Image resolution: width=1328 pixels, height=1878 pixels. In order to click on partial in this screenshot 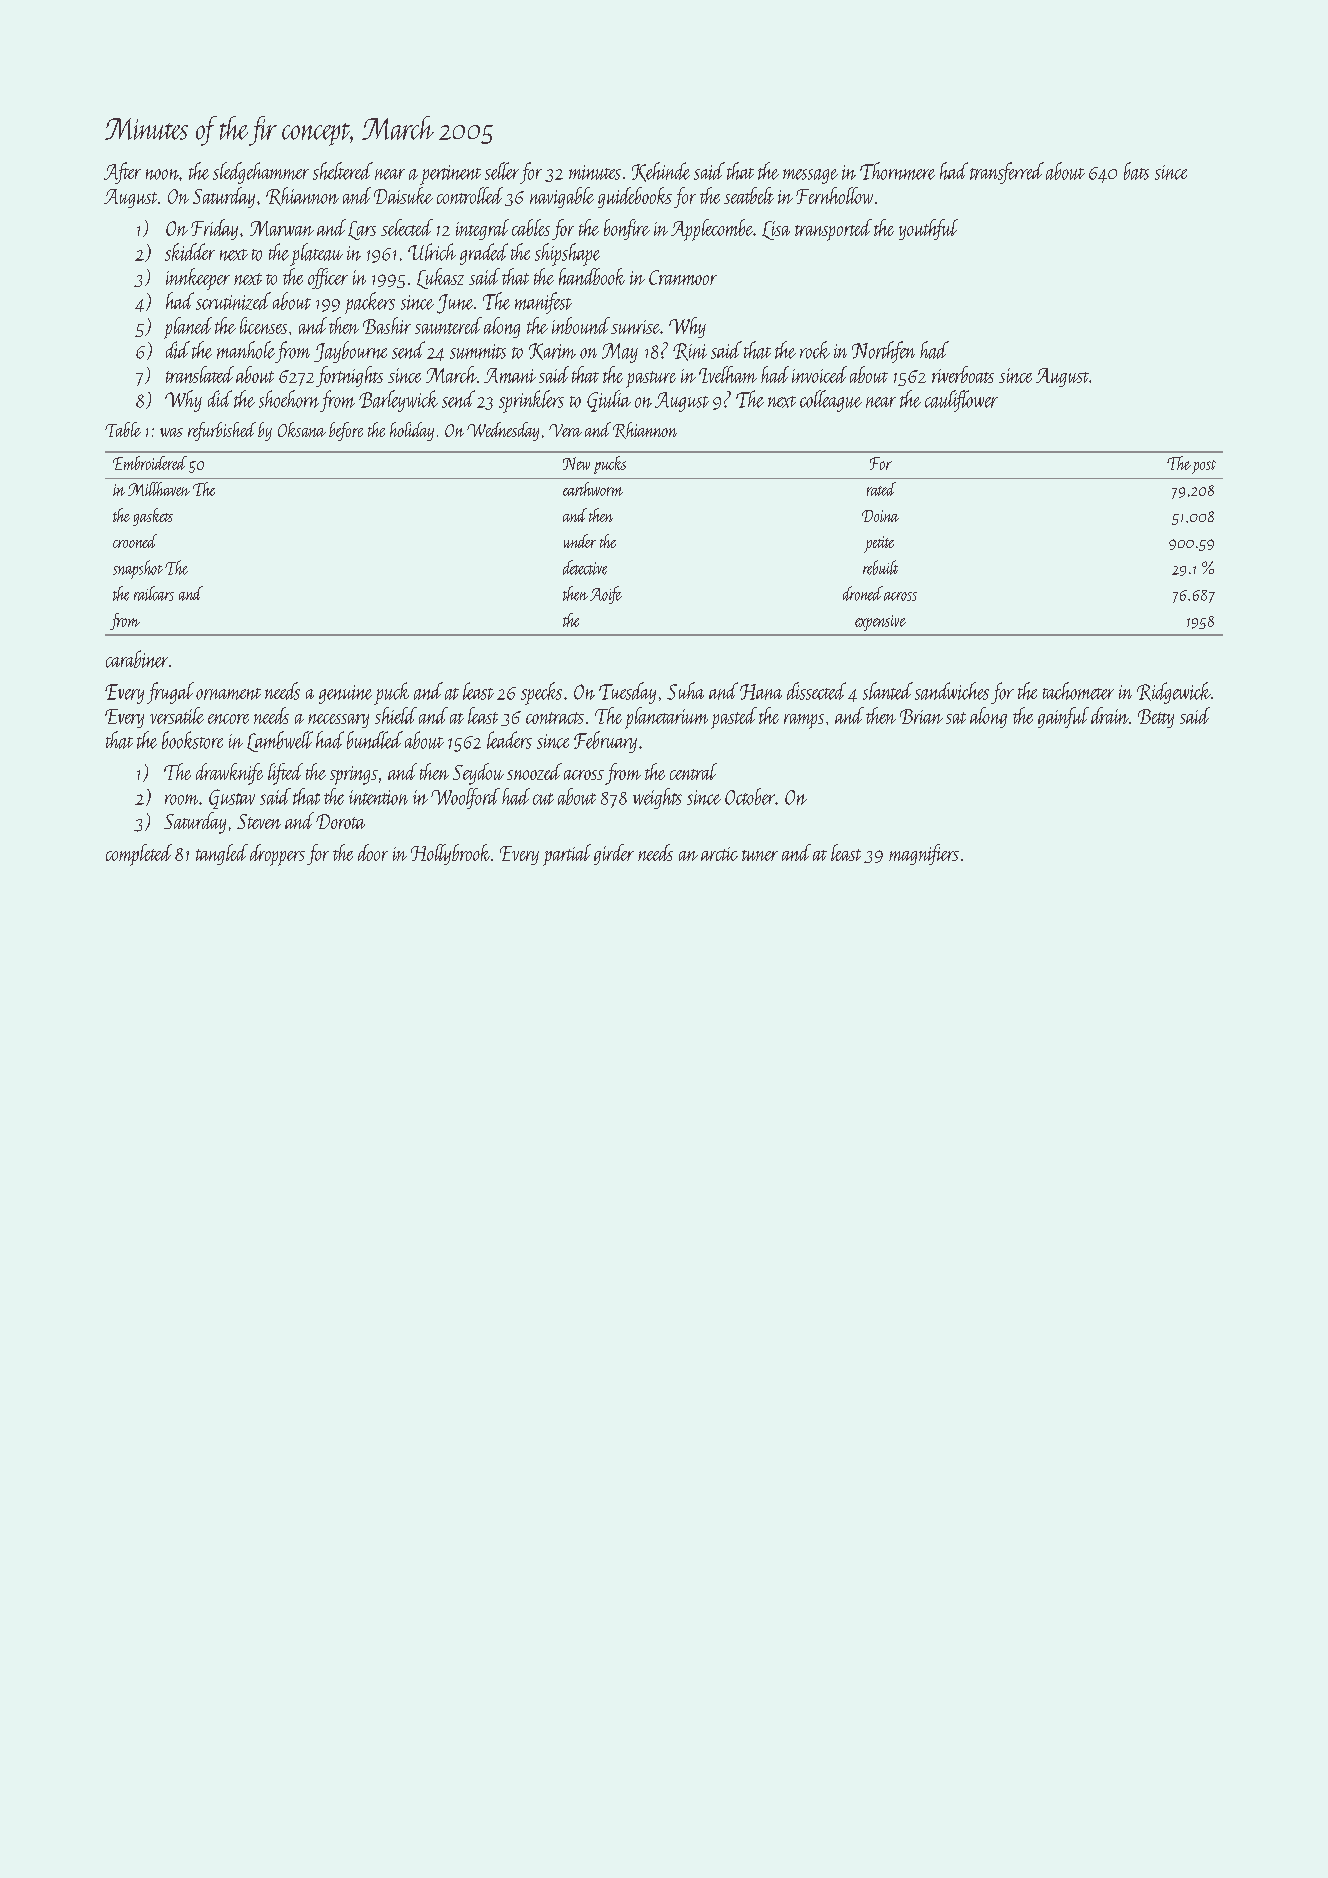, I will do `click(567, 855)`.
